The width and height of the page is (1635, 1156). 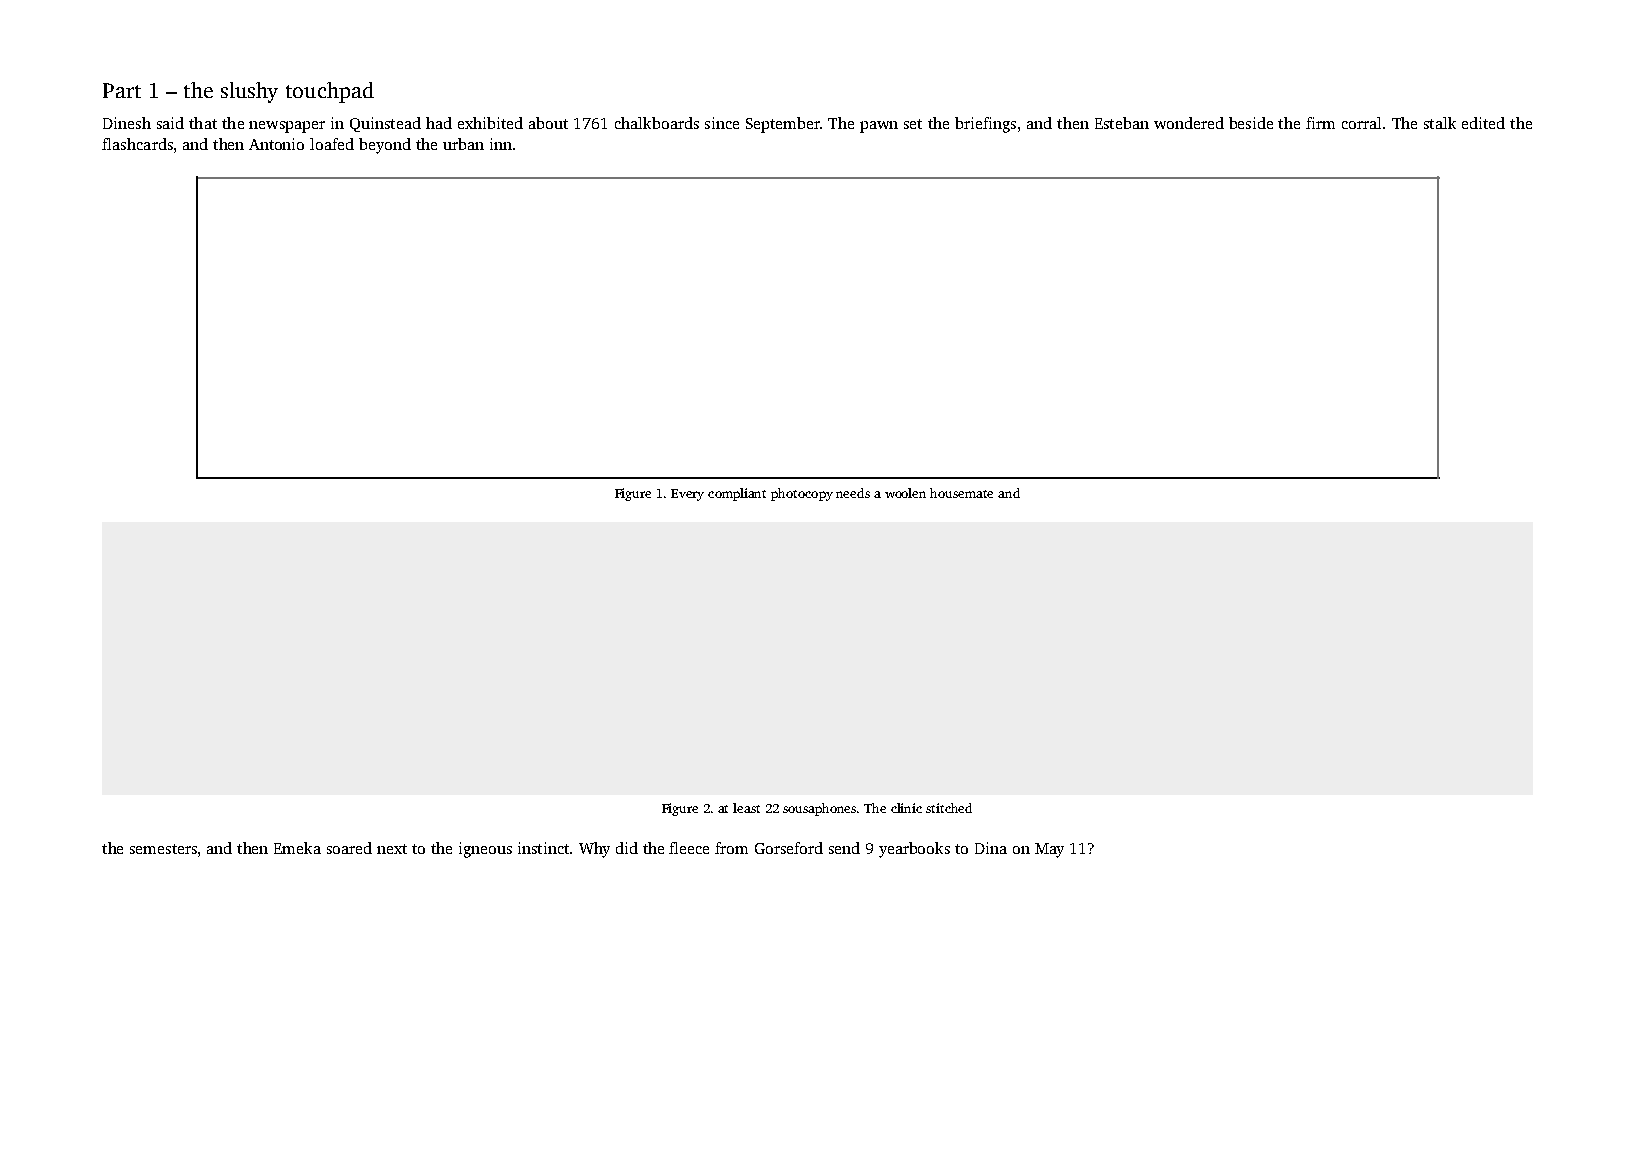 What do you see at coordinates (501, 144) in the page?
I see `inn` at bounding box center [501, 144].
